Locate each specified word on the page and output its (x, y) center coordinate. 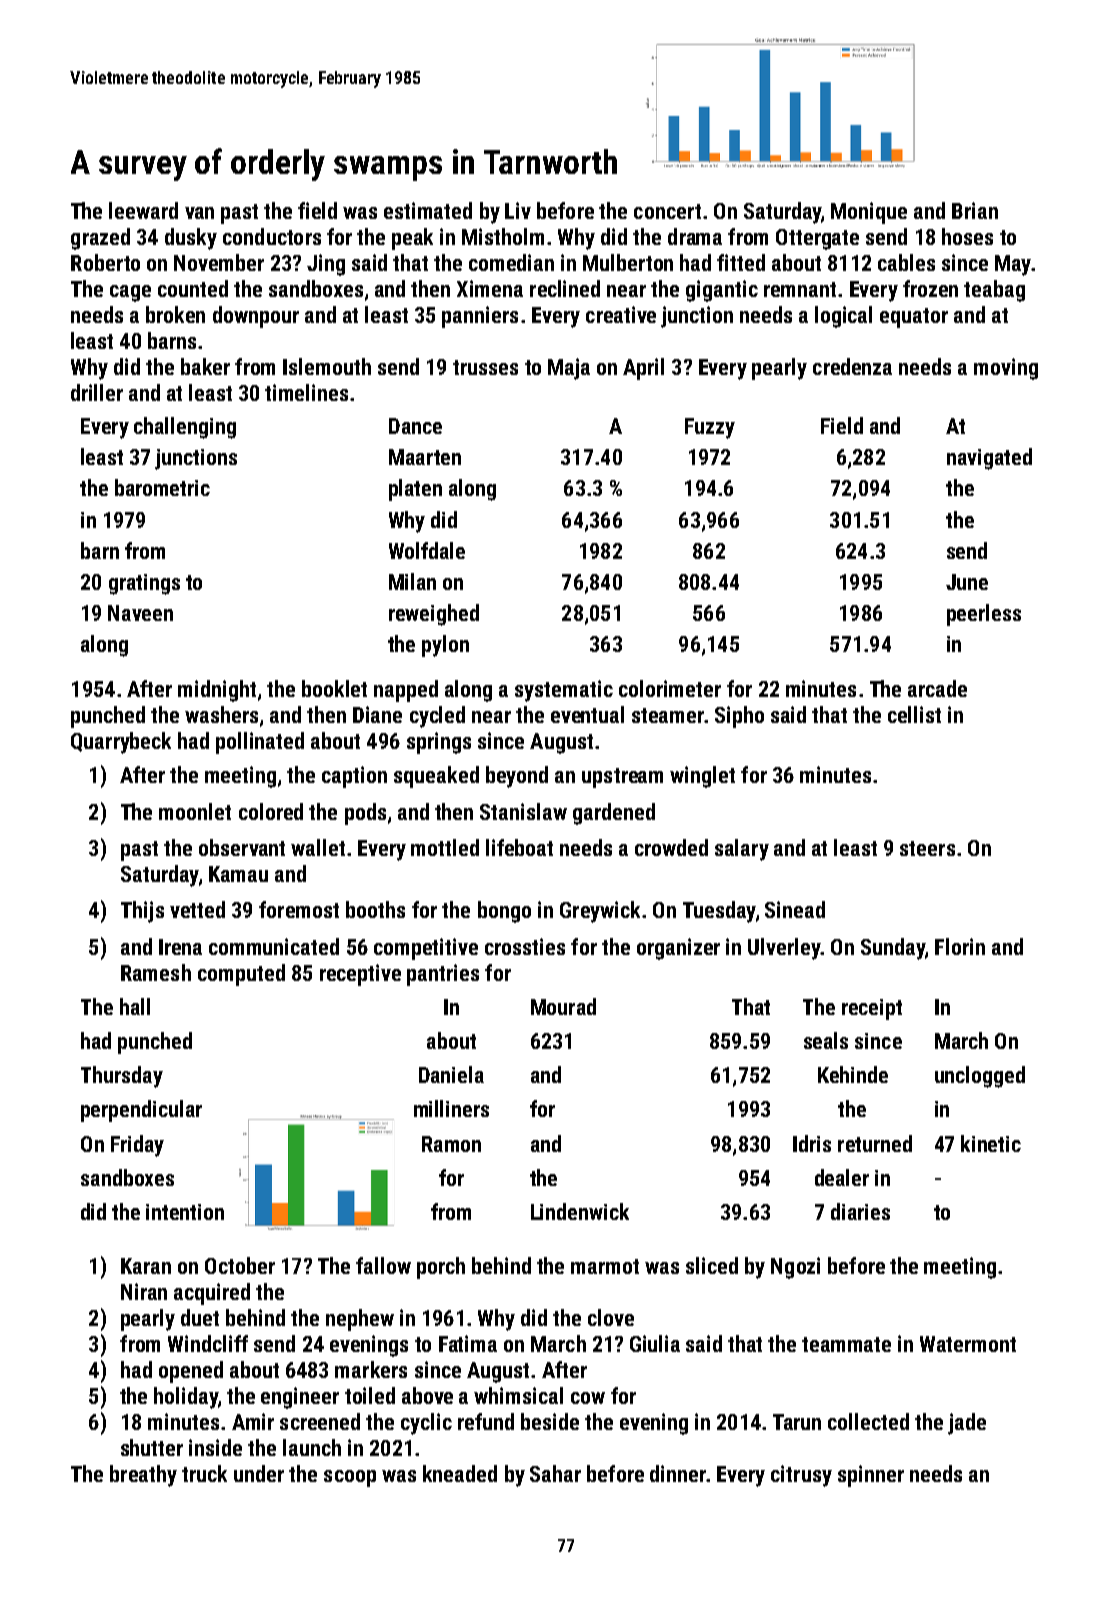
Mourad (563, 1006)
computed (241, 975)
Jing (326, 265)
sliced (712, 1265)
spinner (871, 1476)
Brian (975, 210)
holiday (186, 1398)
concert (667, 211)
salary (742, 850)
